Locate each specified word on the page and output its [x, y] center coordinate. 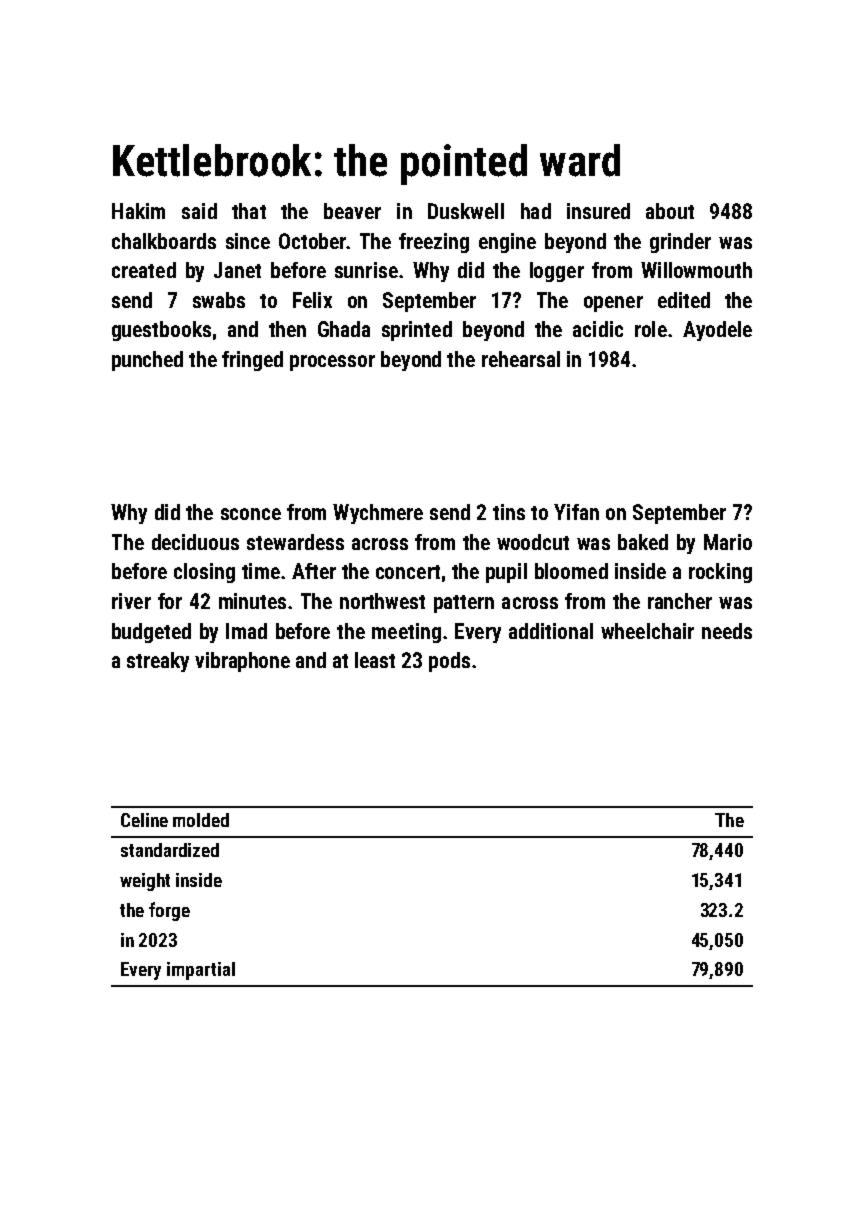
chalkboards [164, 241]
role [651, 329]
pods [449, 662]
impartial [201, 971]
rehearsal [521, 359]
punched [147, 361]
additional [551, 631]
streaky [158, 662]
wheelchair [647, 631]
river [131, 601]
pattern [464, 604]
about [670, 211]
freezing [434, 243]
